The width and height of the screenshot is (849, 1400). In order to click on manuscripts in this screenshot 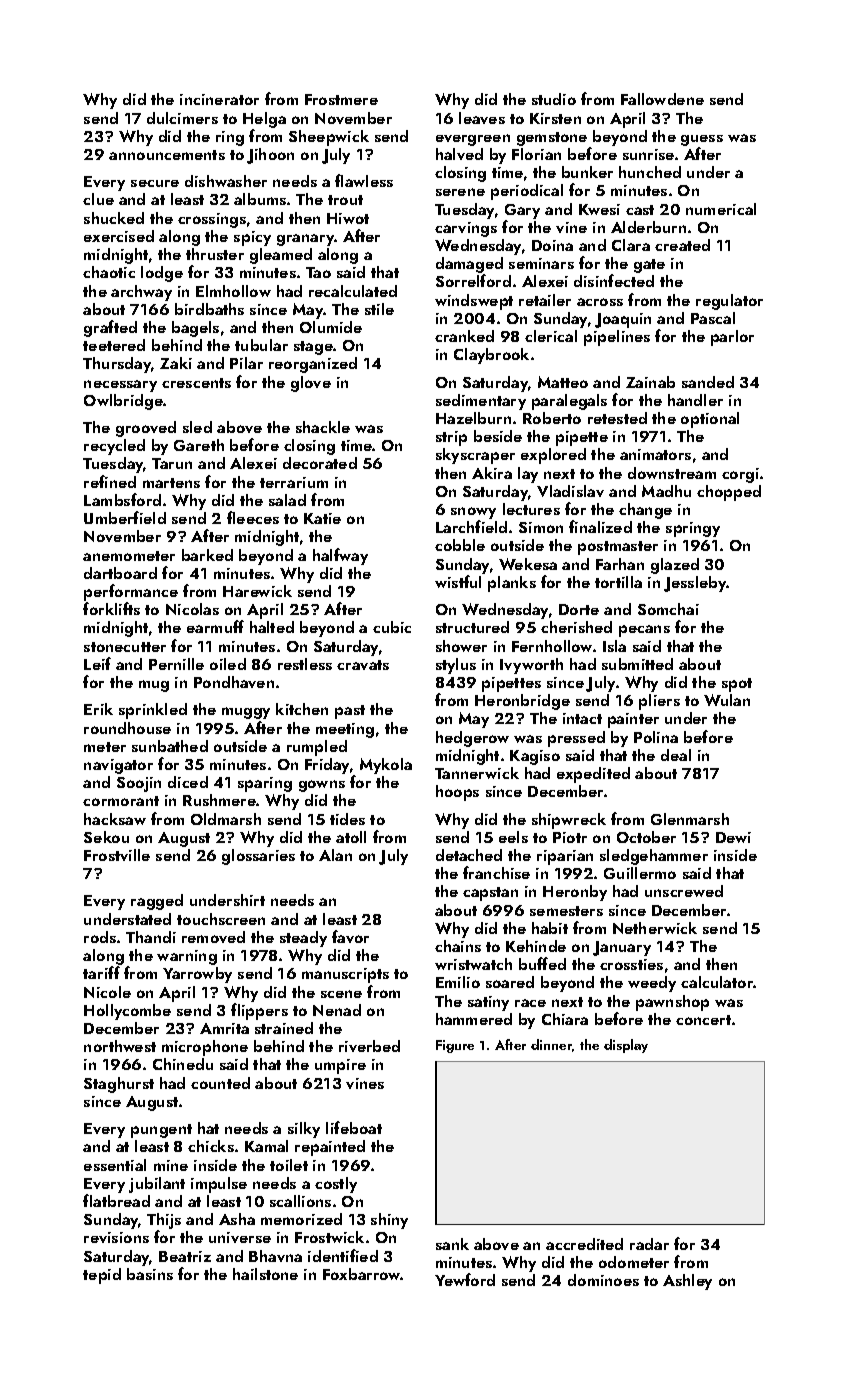, I will do `click(345, 975)`.
